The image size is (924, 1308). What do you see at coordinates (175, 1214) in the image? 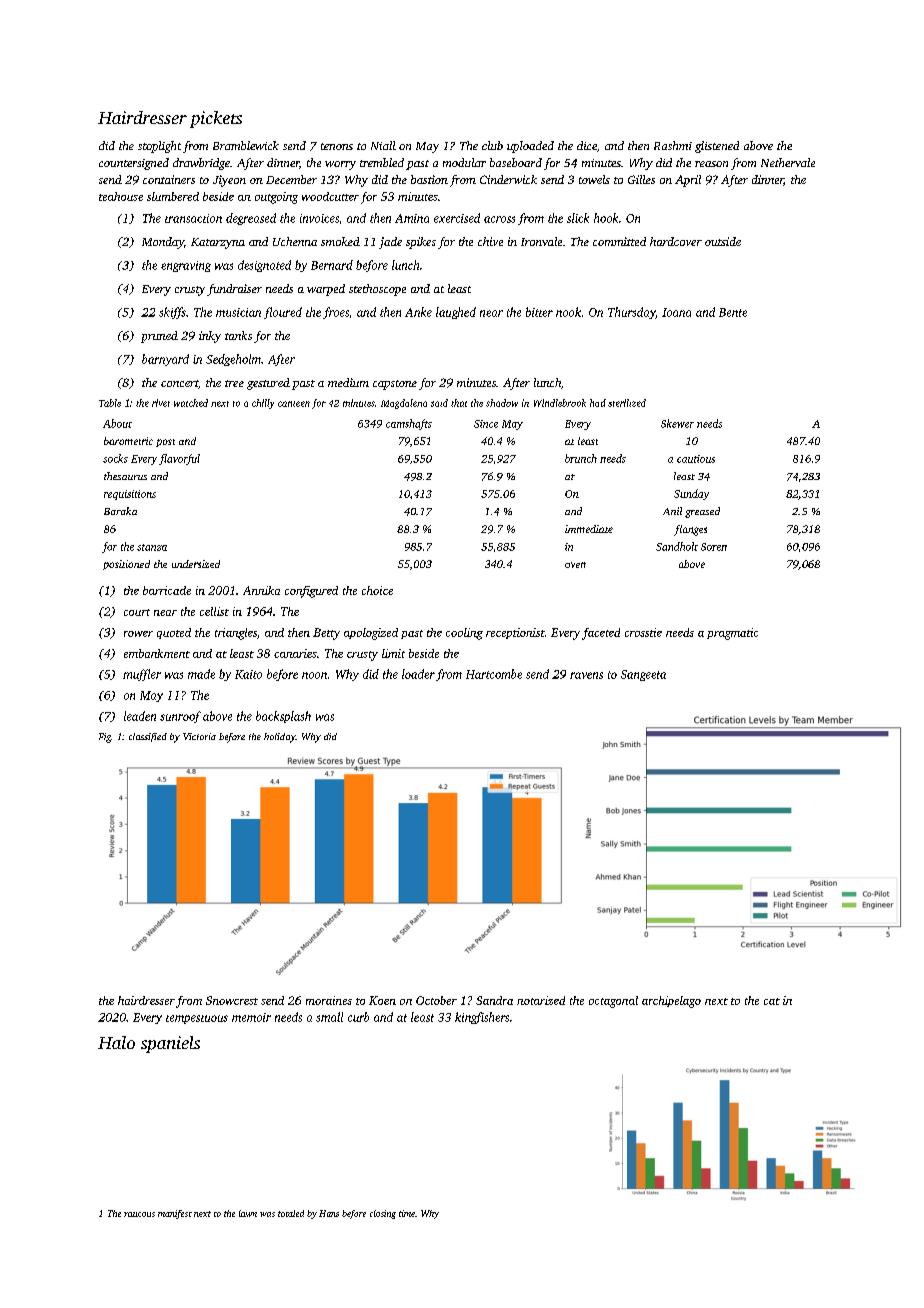
I see `manifest` at bounding box center [175, 1214].
